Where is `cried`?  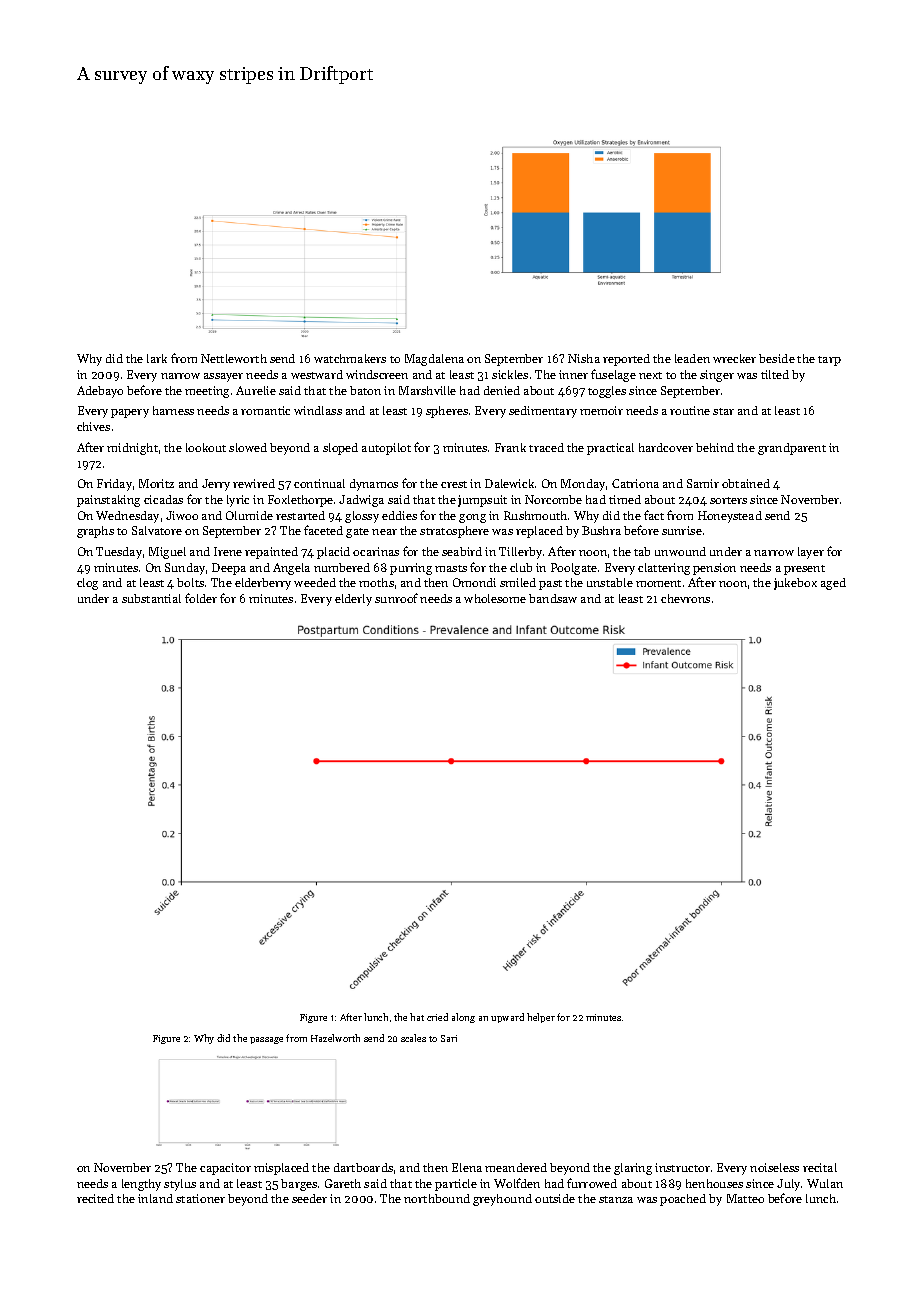
cried is located at coordinates (437, 1017).
